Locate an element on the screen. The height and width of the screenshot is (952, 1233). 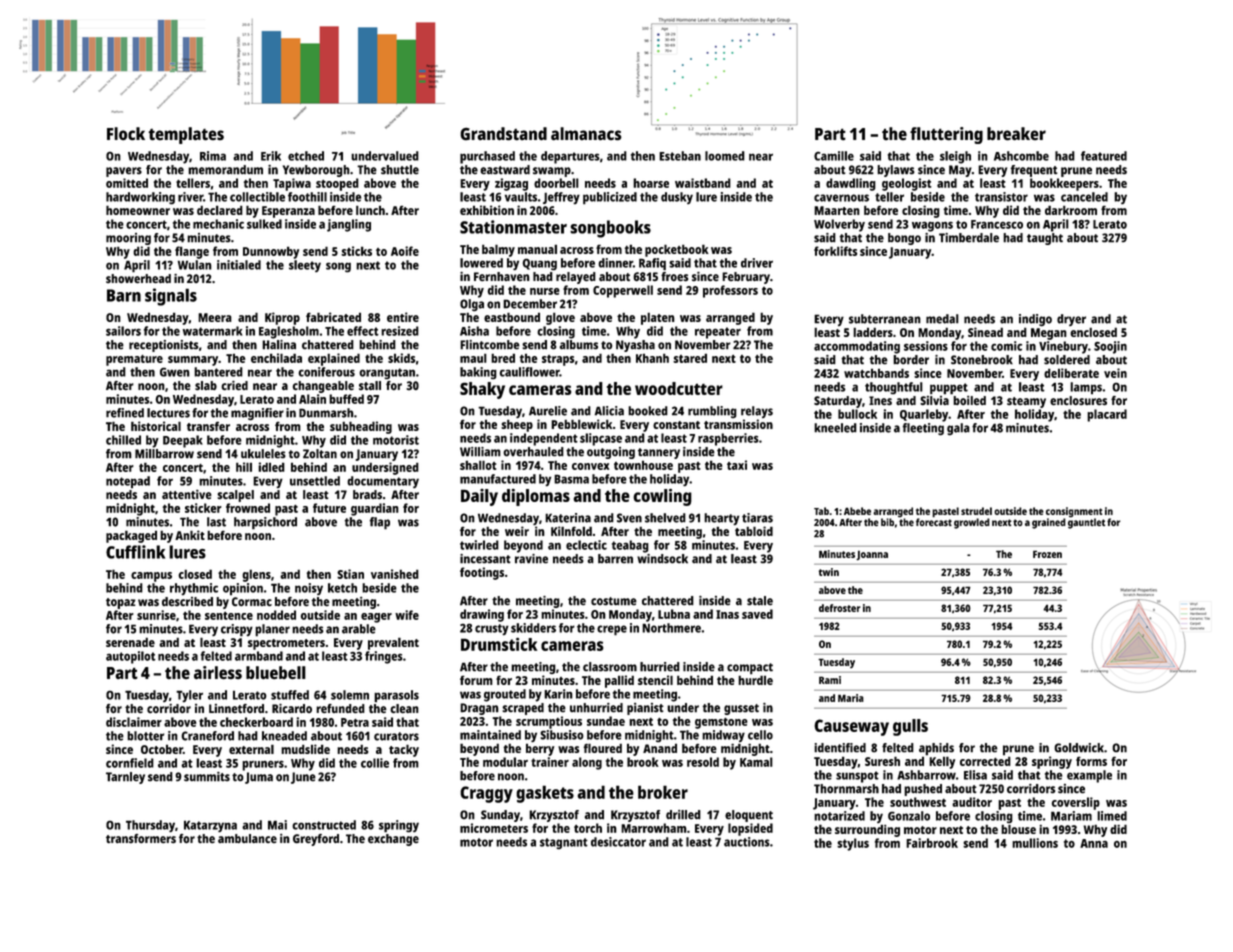
Frozen is located at coordinates (1047, 554).
